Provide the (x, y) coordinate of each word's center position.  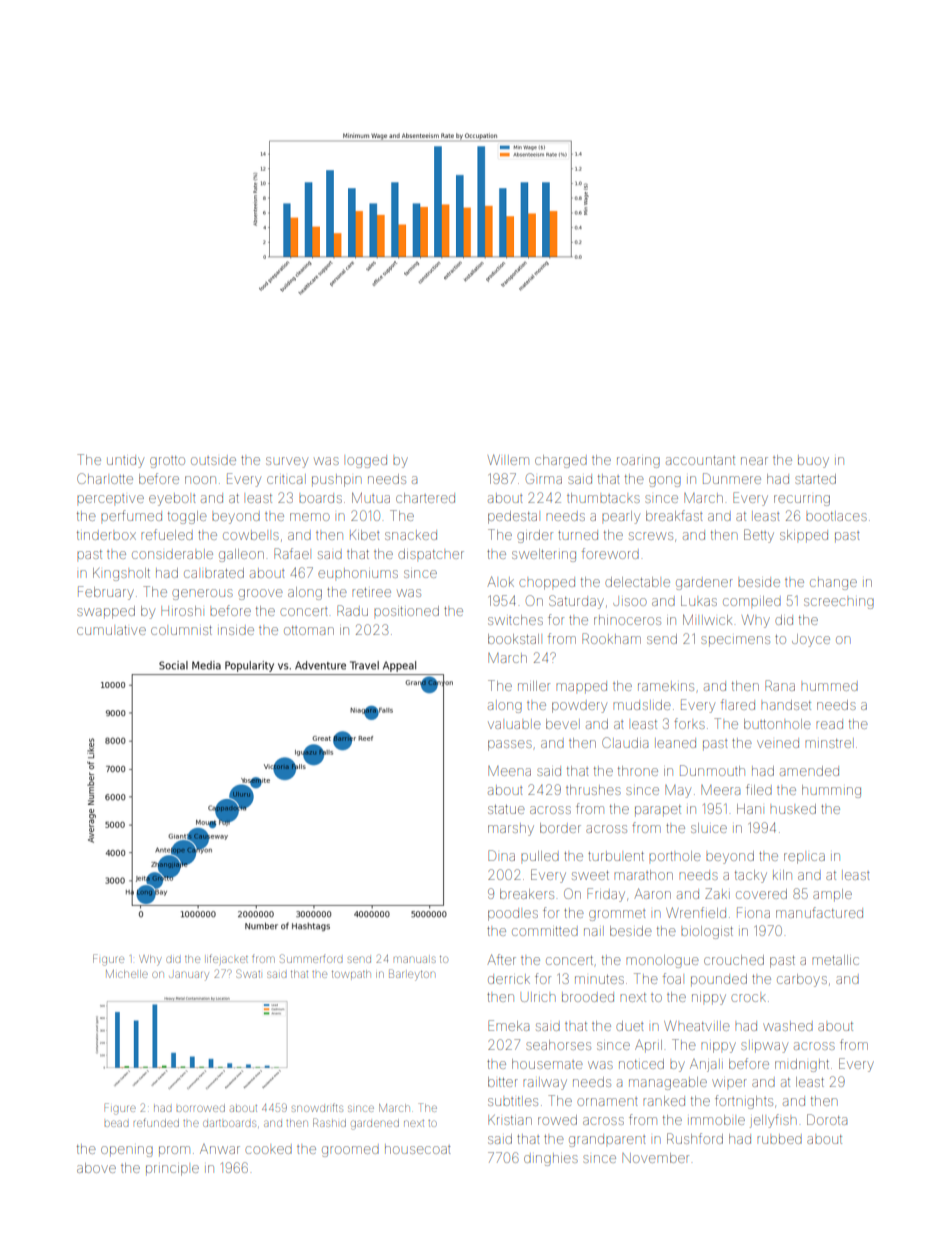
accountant (700, 460)
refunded (156, 1122)
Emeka (508, 1025)
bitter (503, 1082)
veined (778, 743)
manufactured (819, 912)
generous (202, 594)
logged (367, 461)
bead (116, 1123)
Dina (501, 855)
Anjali (706, 1065)
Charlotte (105, 478)
